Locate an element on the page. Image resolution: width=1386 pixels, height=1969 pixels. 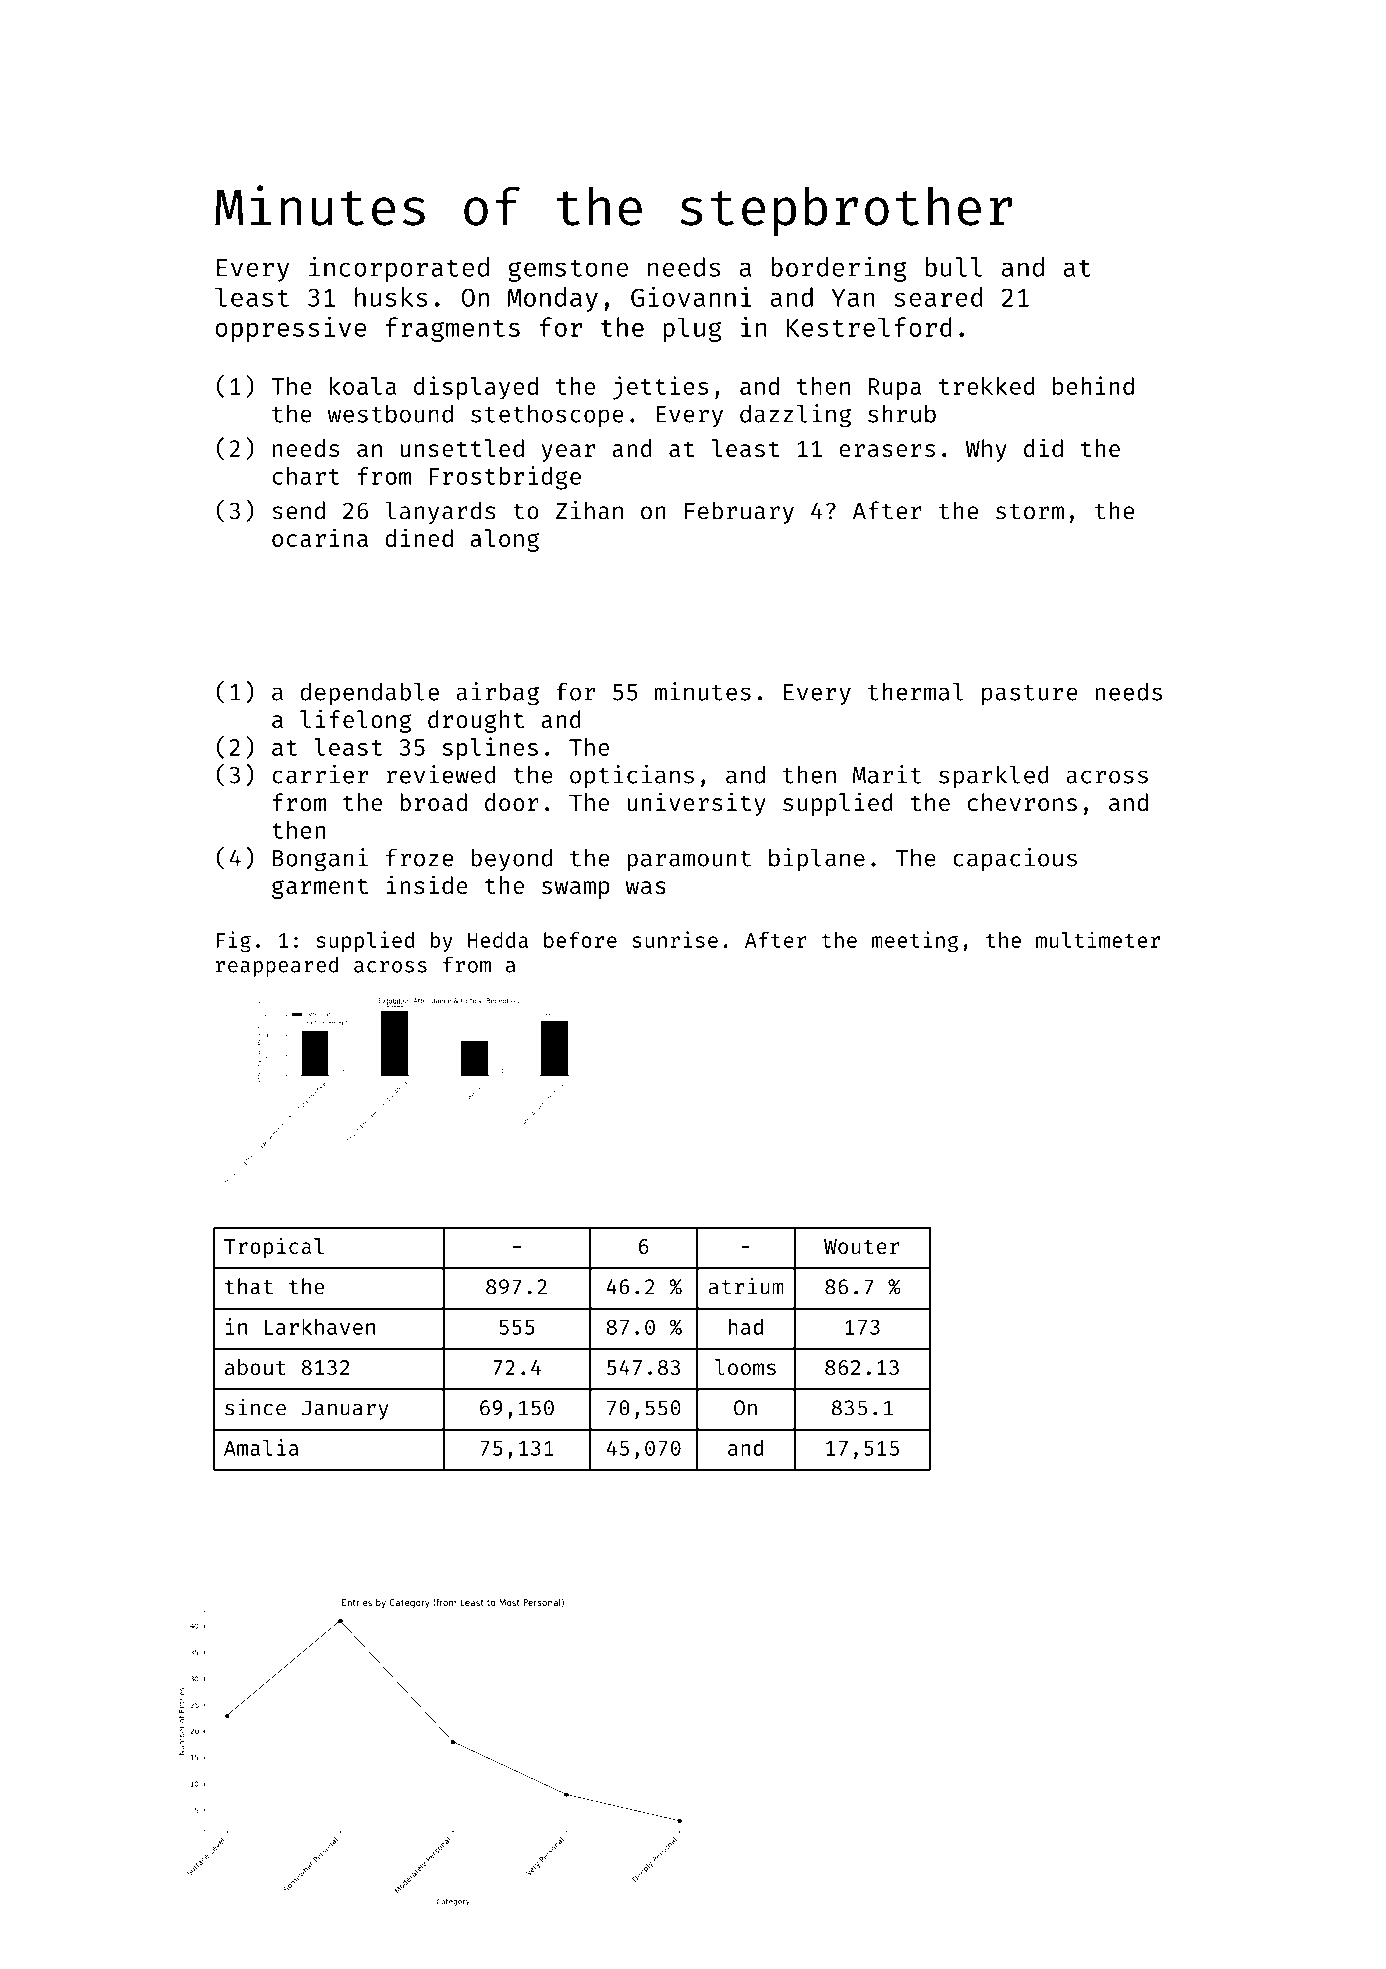
pasture is located at coordinates (1030, 695).
